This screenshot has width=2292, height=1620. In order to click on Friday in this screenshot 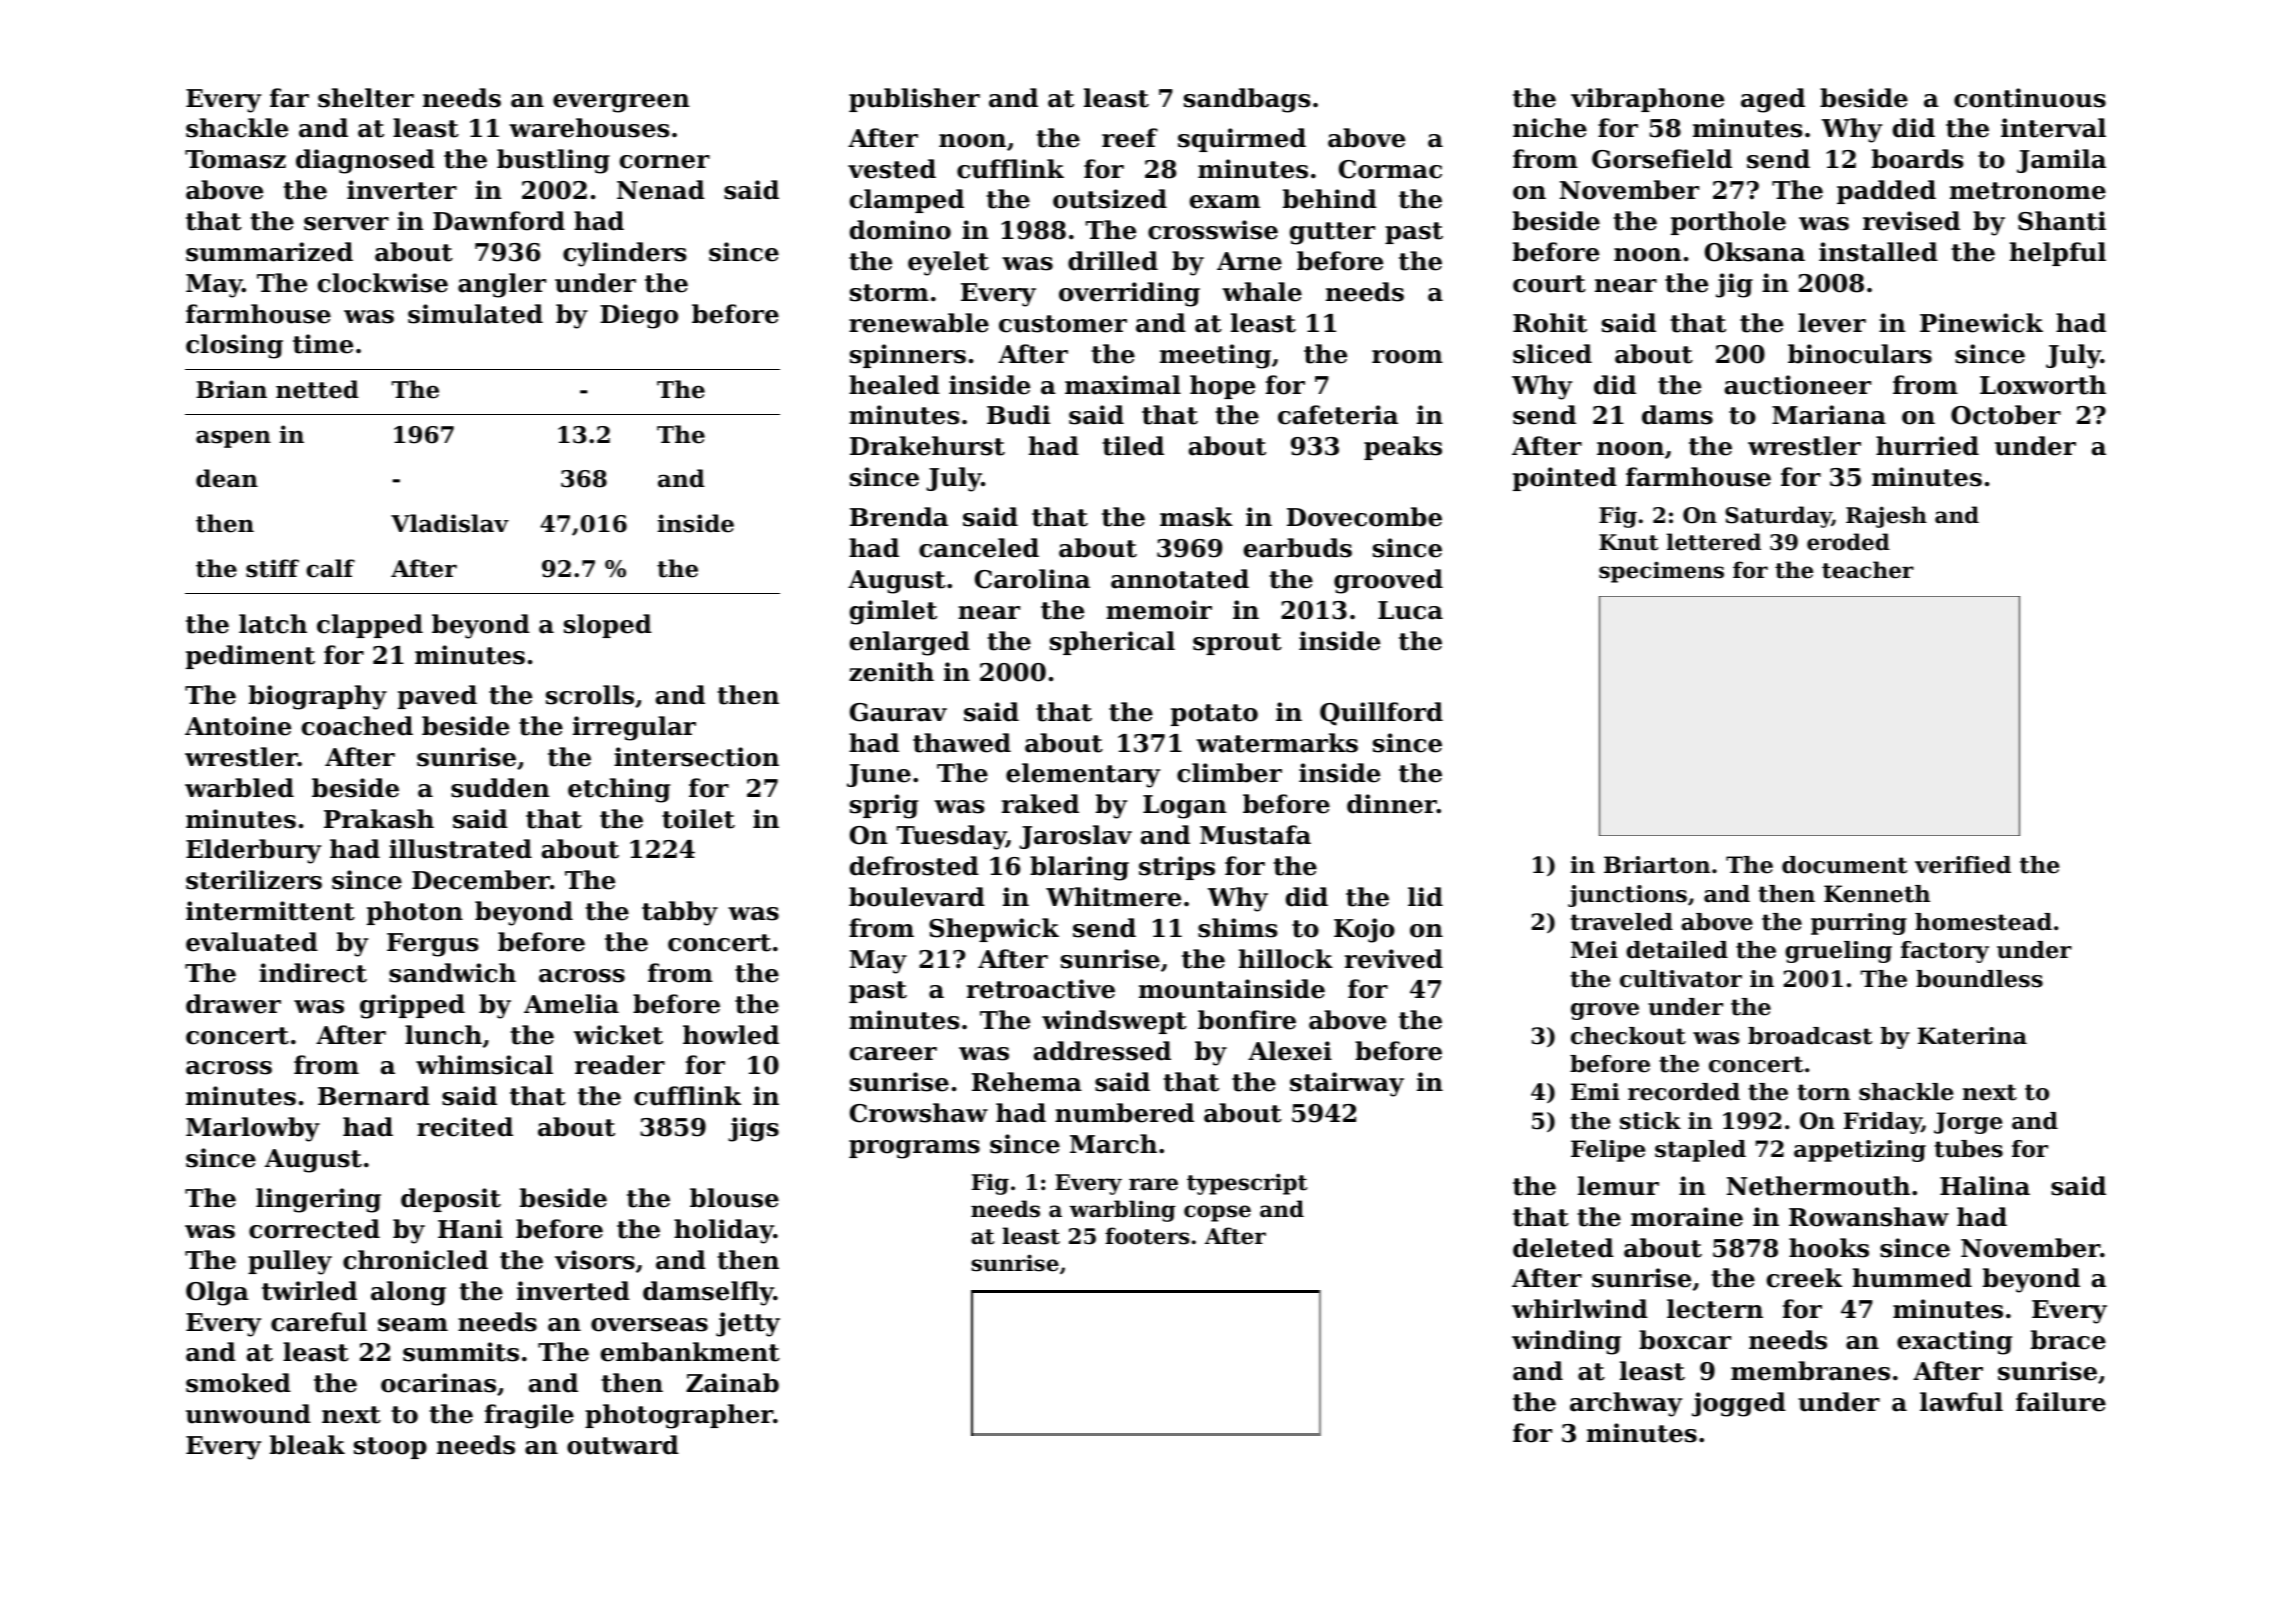, I will do `click(1883, 1123)`.
